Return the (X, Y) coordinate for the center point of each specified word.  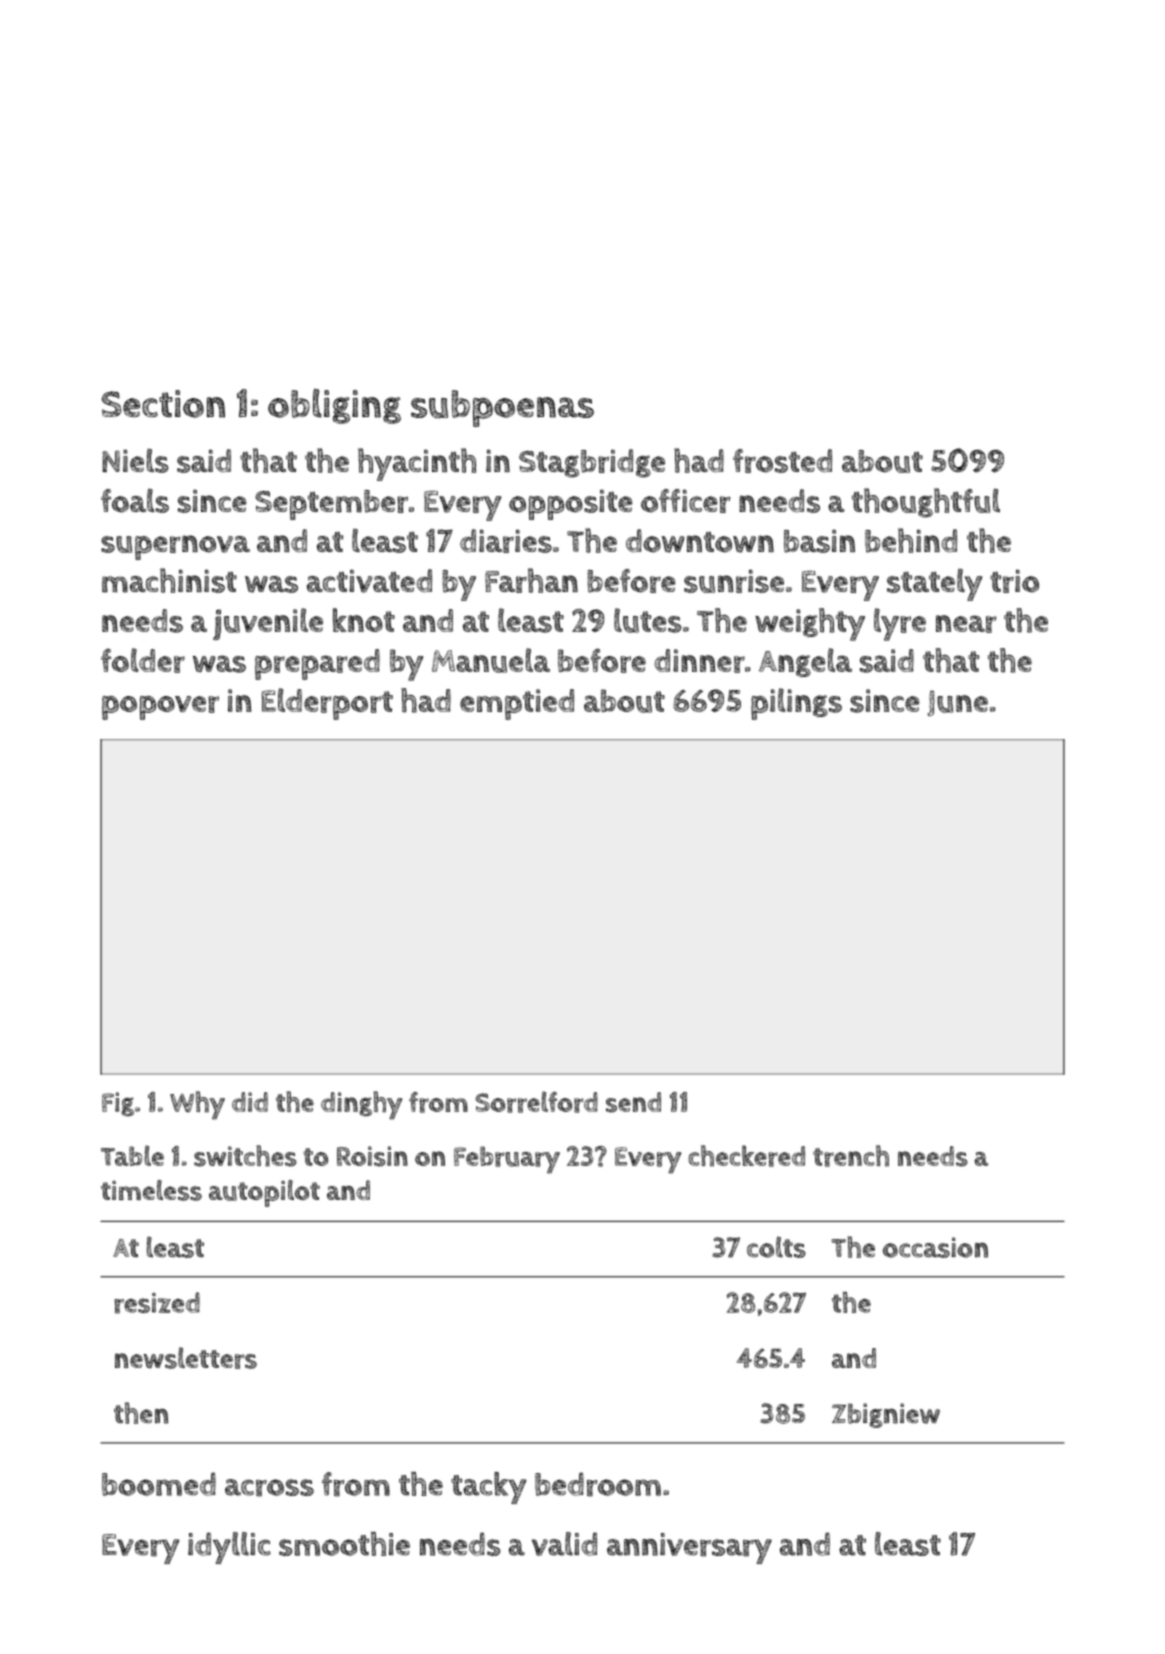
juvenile (268, 624)
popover (160, 708)
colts (776, 1247)
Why (197, 1105)
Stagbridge (592, 463)
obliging (334, 406)
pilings (796, 704)
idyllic (229, 1548)
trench (851, 1156)
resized (157, 1303)
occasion (935, 1247)
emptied (517, 704)
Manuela (491, 660)
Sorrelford (536, 1102)
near (966, 624)
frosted (782, 461)
